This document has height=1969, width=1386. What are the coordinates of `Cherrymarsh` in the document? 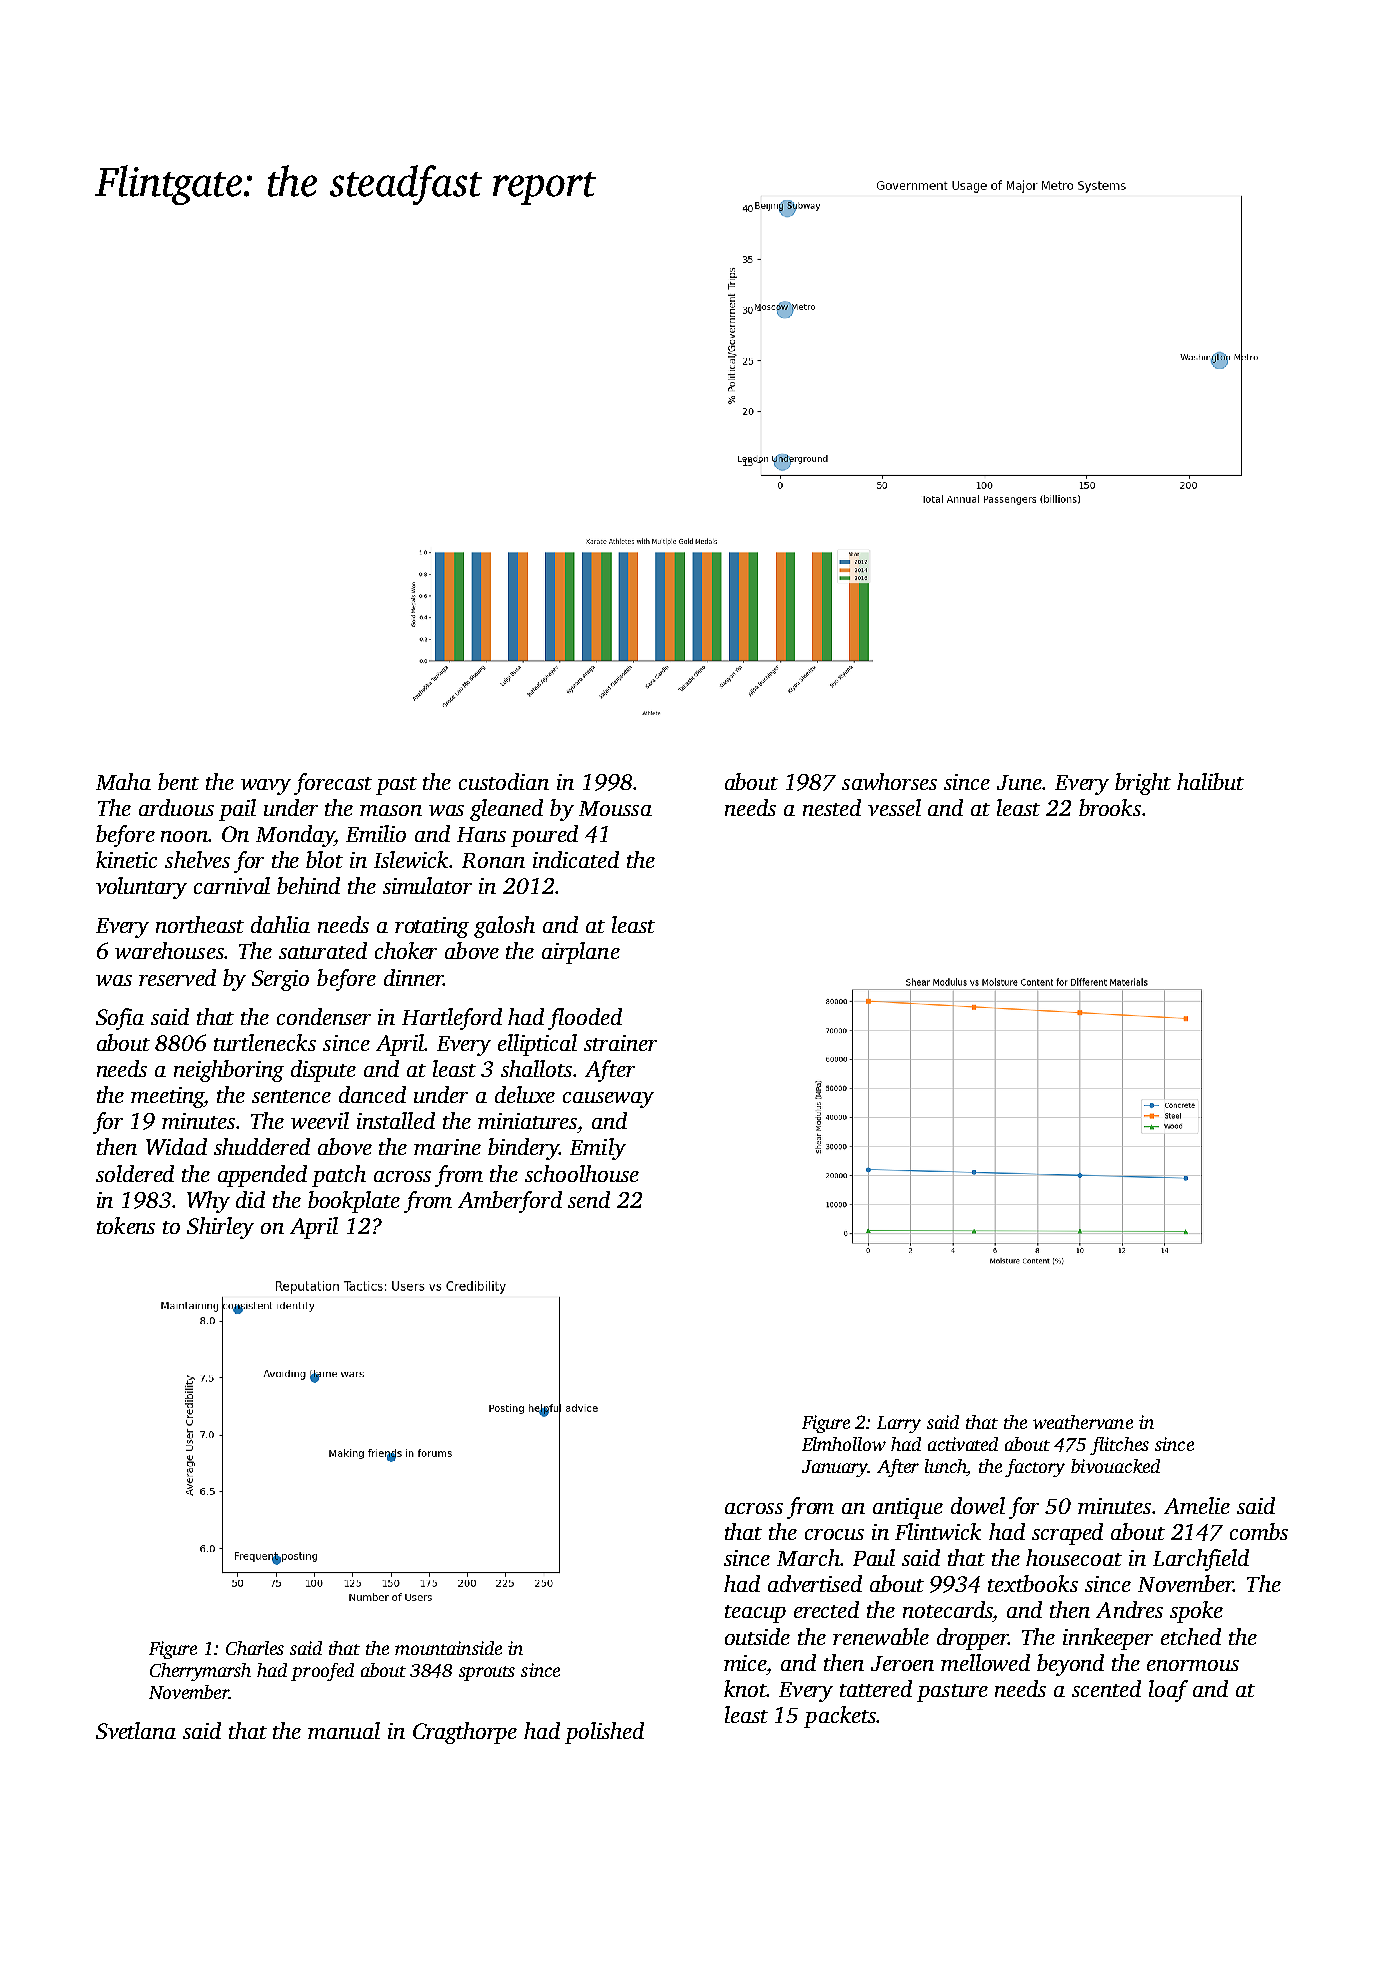 It's located at (200, 1672).
